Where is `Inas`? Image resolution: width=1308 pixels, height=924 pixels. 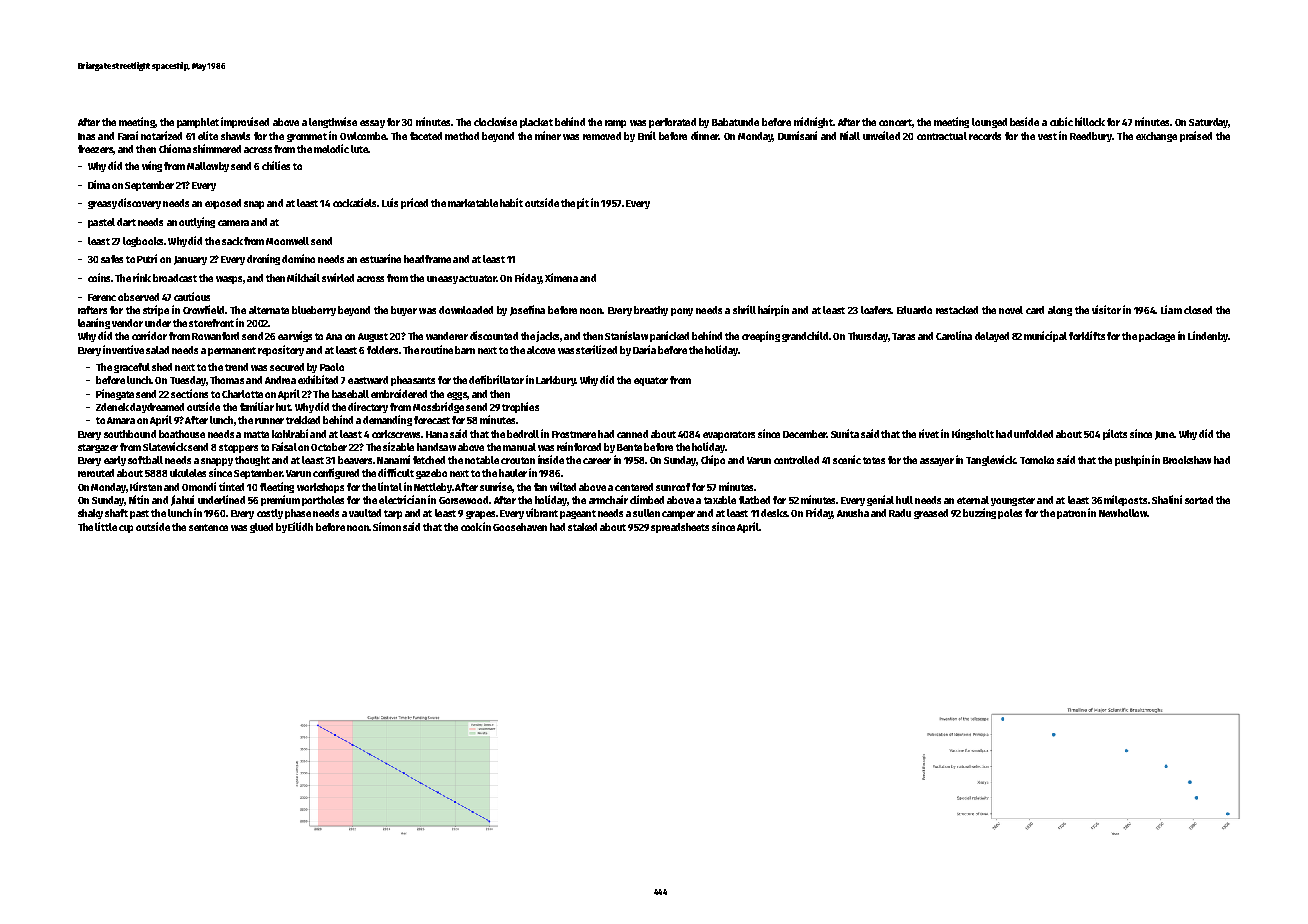
Inas is located at coordinates (86, 136).
